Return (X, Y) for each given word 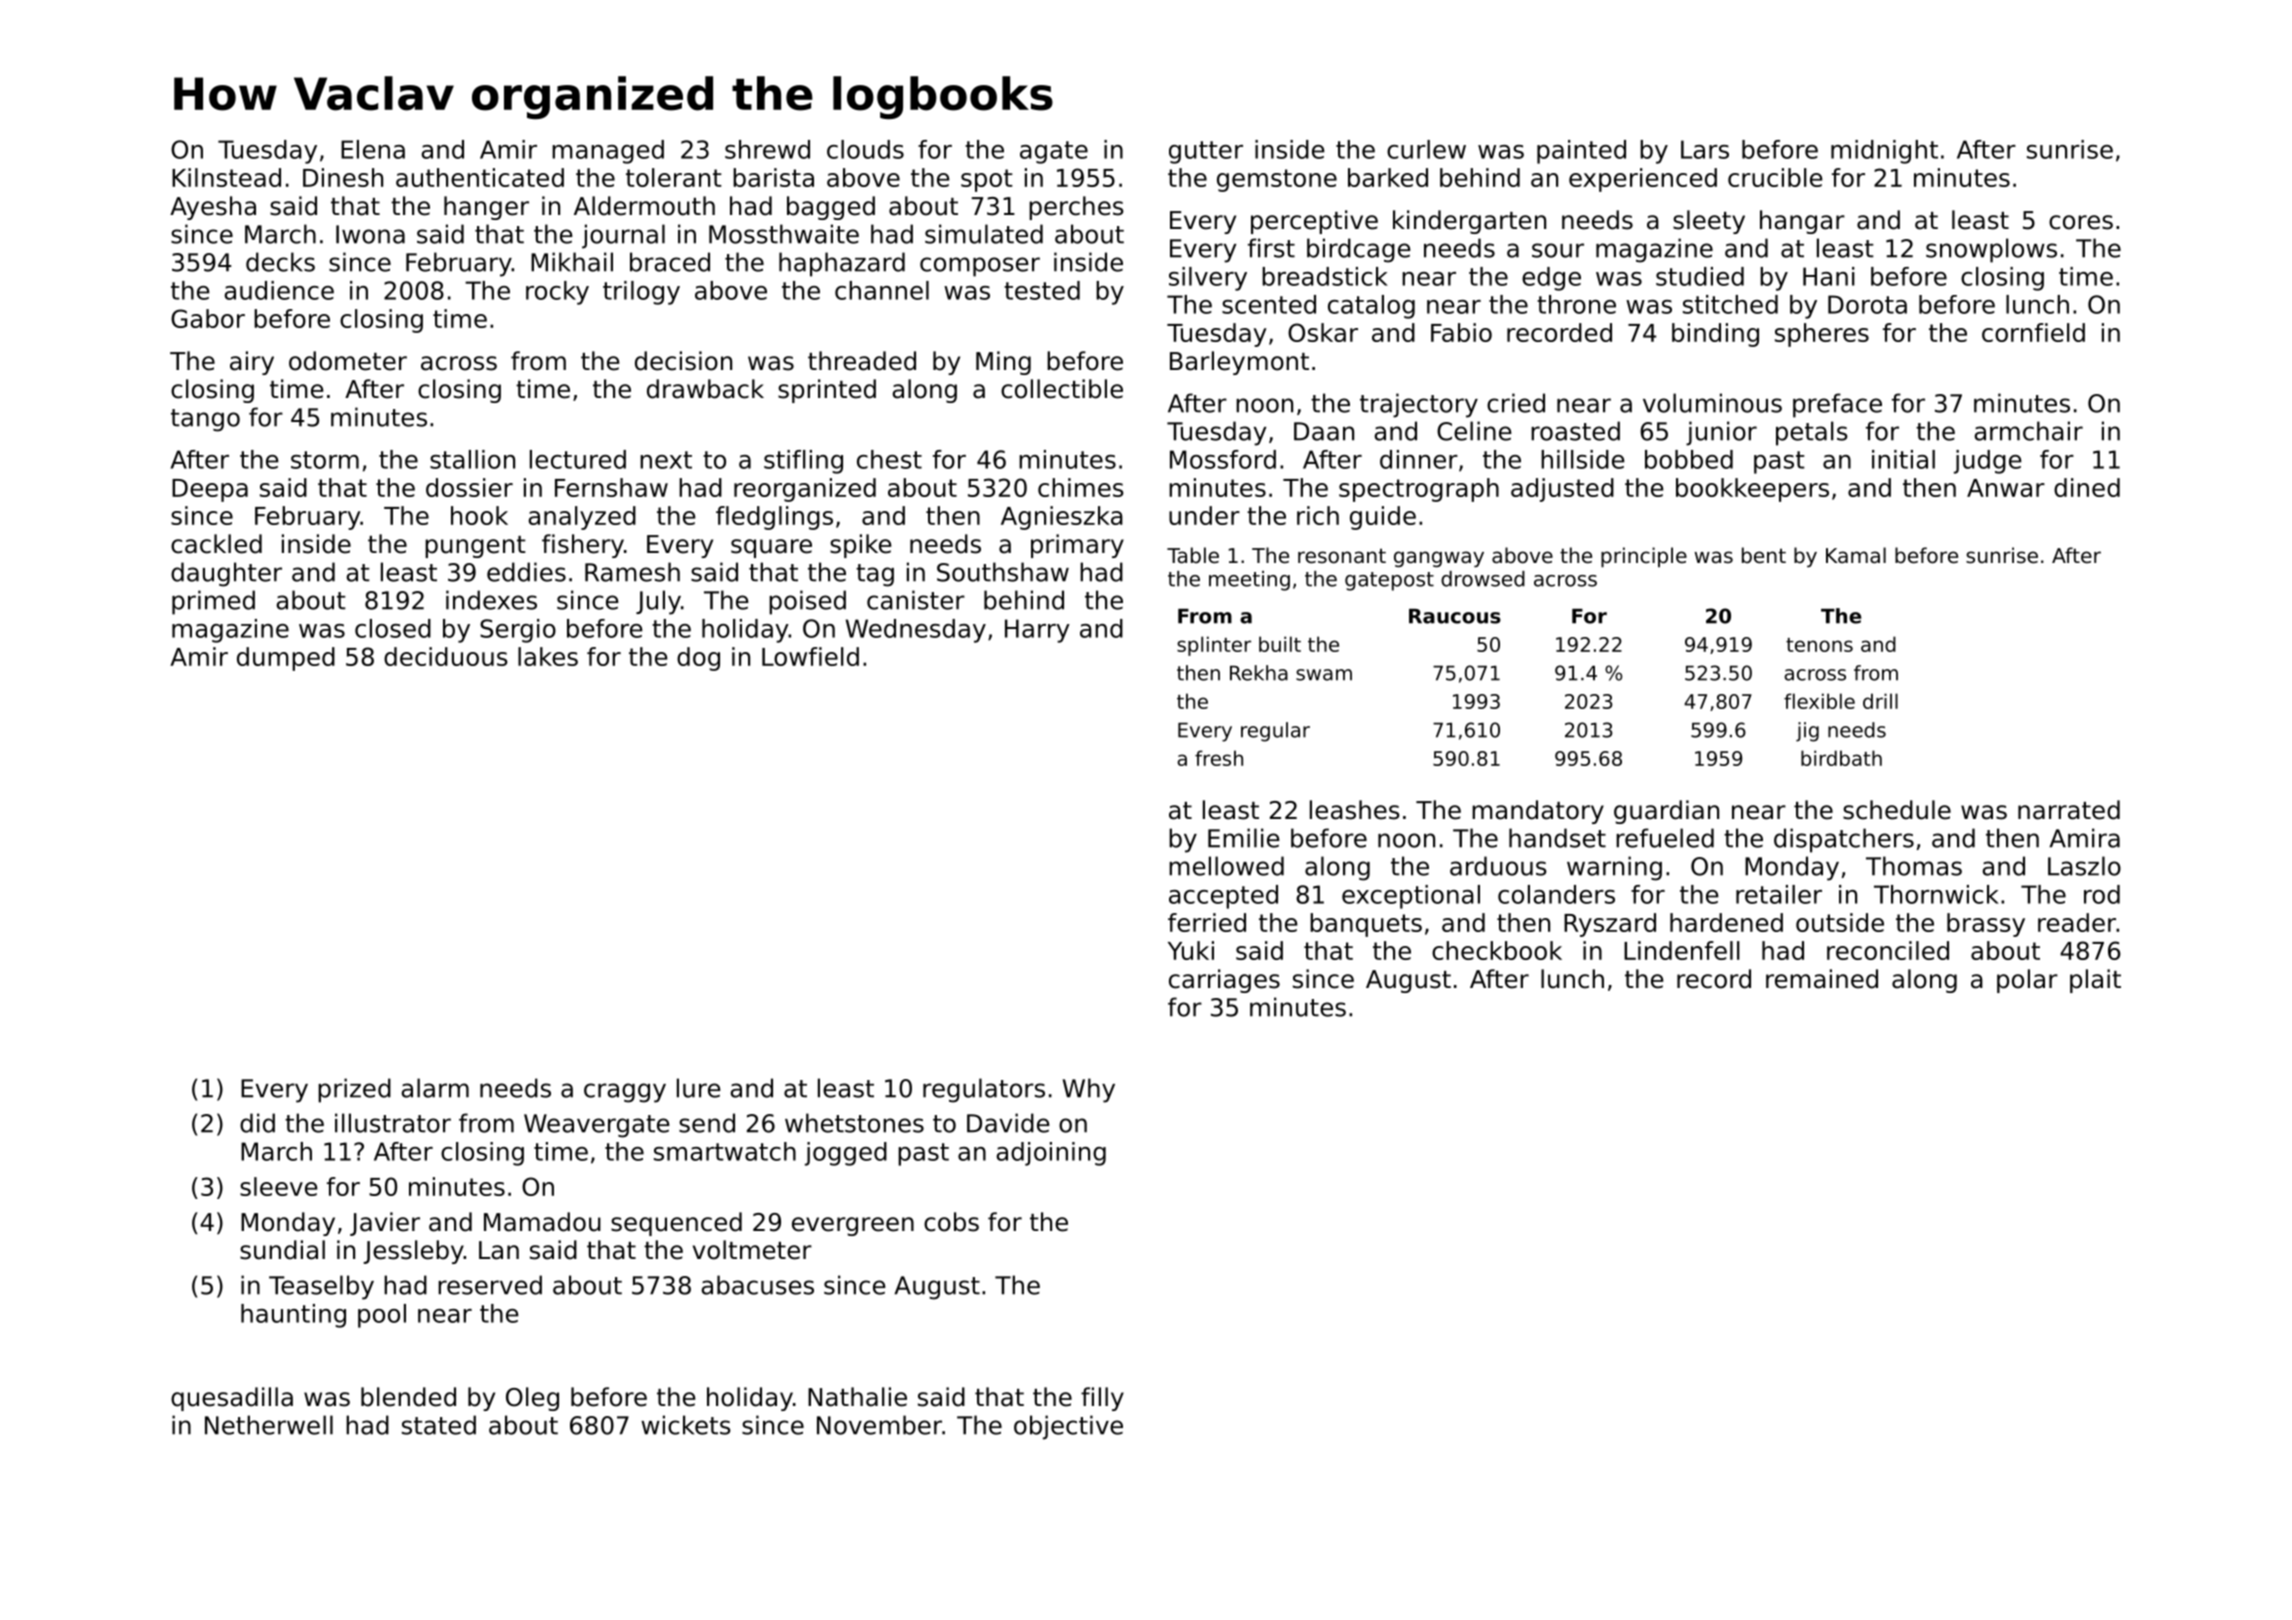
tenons (1819, 645)
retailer (1779, 894)
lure (699, 1088)
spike (860, 546)
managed (608, 152)
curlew (1426, 149)
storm (325, 460)
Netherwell (269, 1425)
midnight (1884, 152)
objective (1068, 1427)
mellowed (1226, 866)
